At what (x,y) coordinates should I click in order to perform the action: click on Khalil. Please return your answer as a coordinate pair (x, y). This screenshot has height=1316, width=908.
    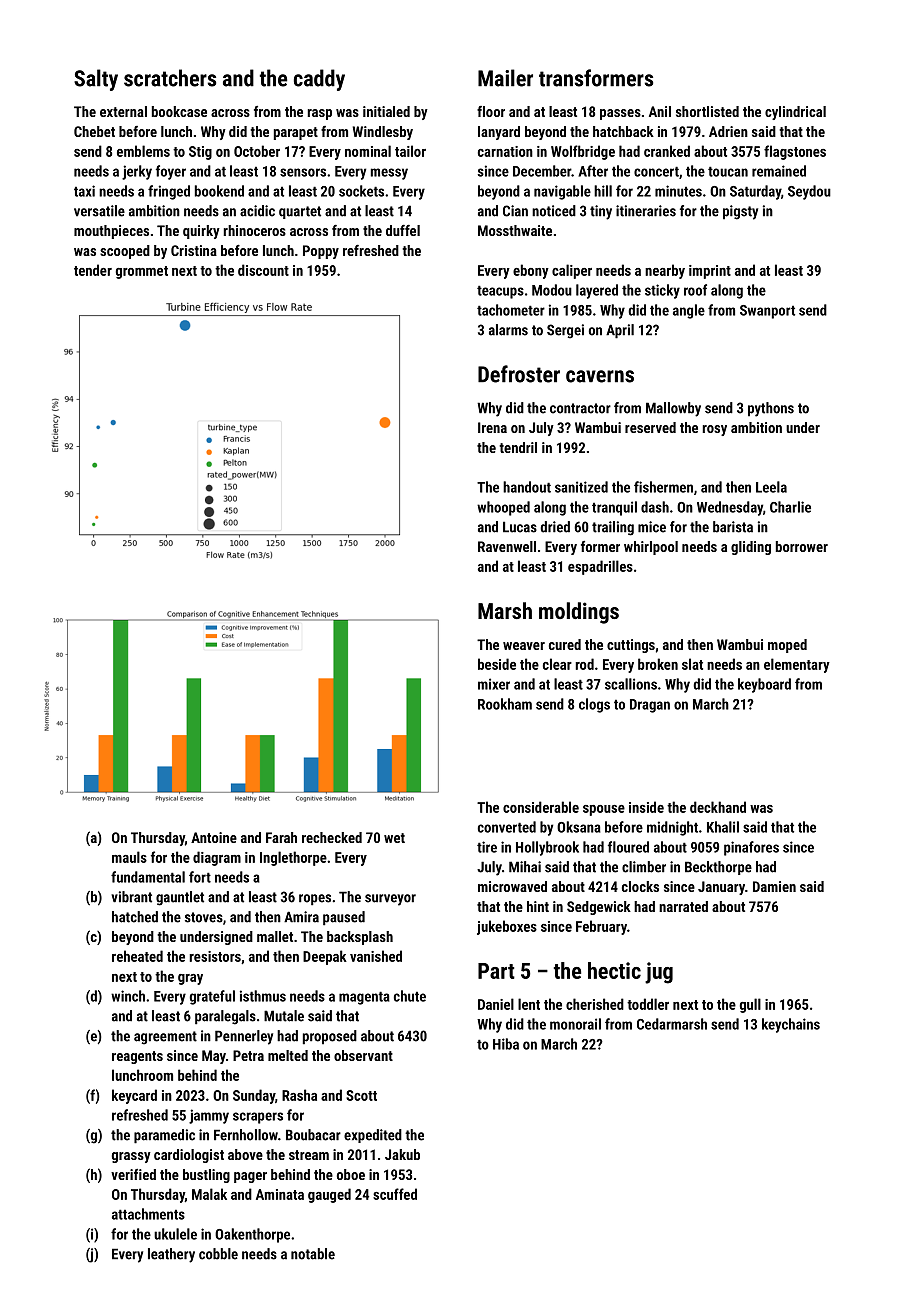
    Looking at the image, I should click on (723, 827).
